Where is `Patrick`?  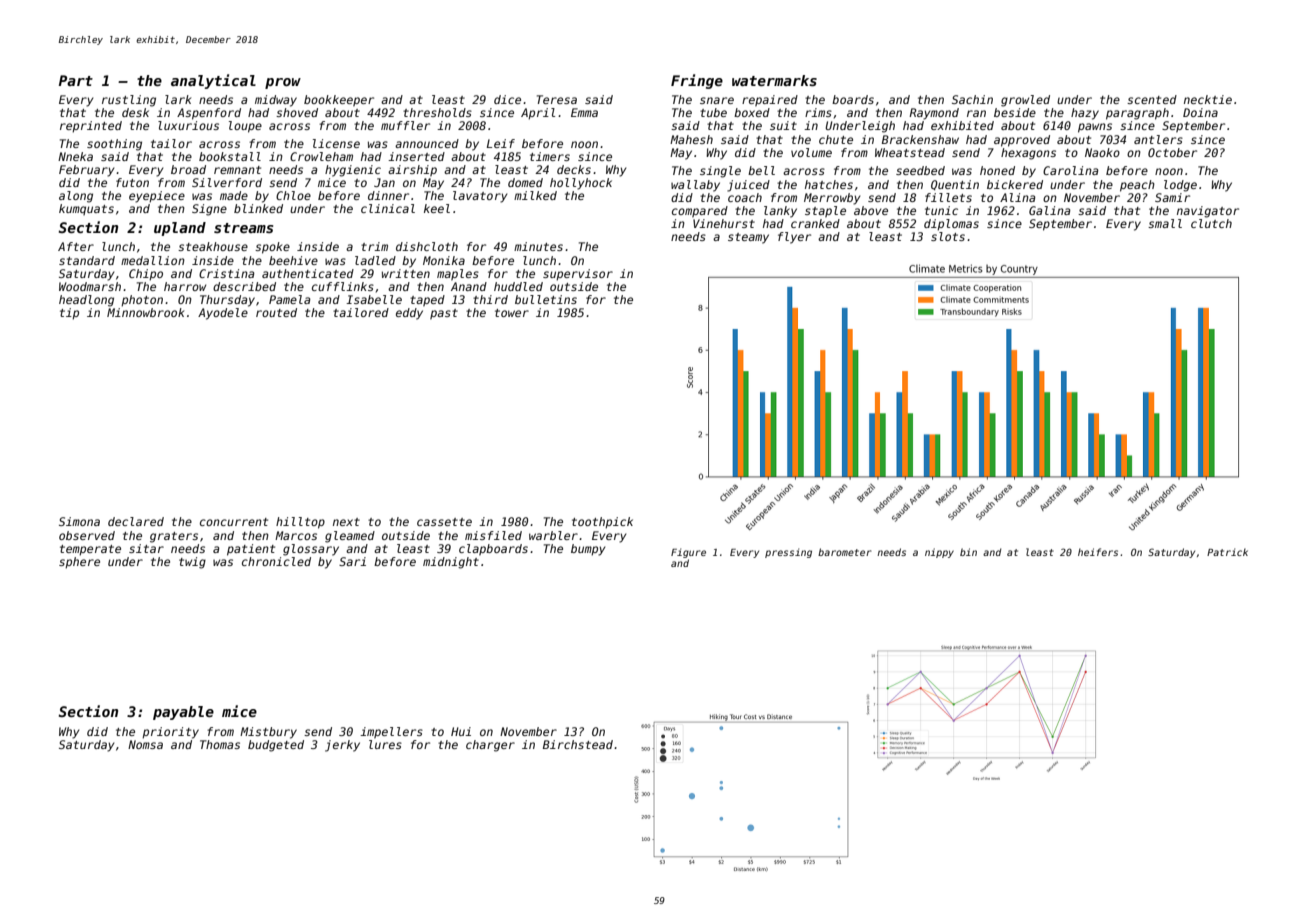
Patrick is located at coordinates (1227, 552).
